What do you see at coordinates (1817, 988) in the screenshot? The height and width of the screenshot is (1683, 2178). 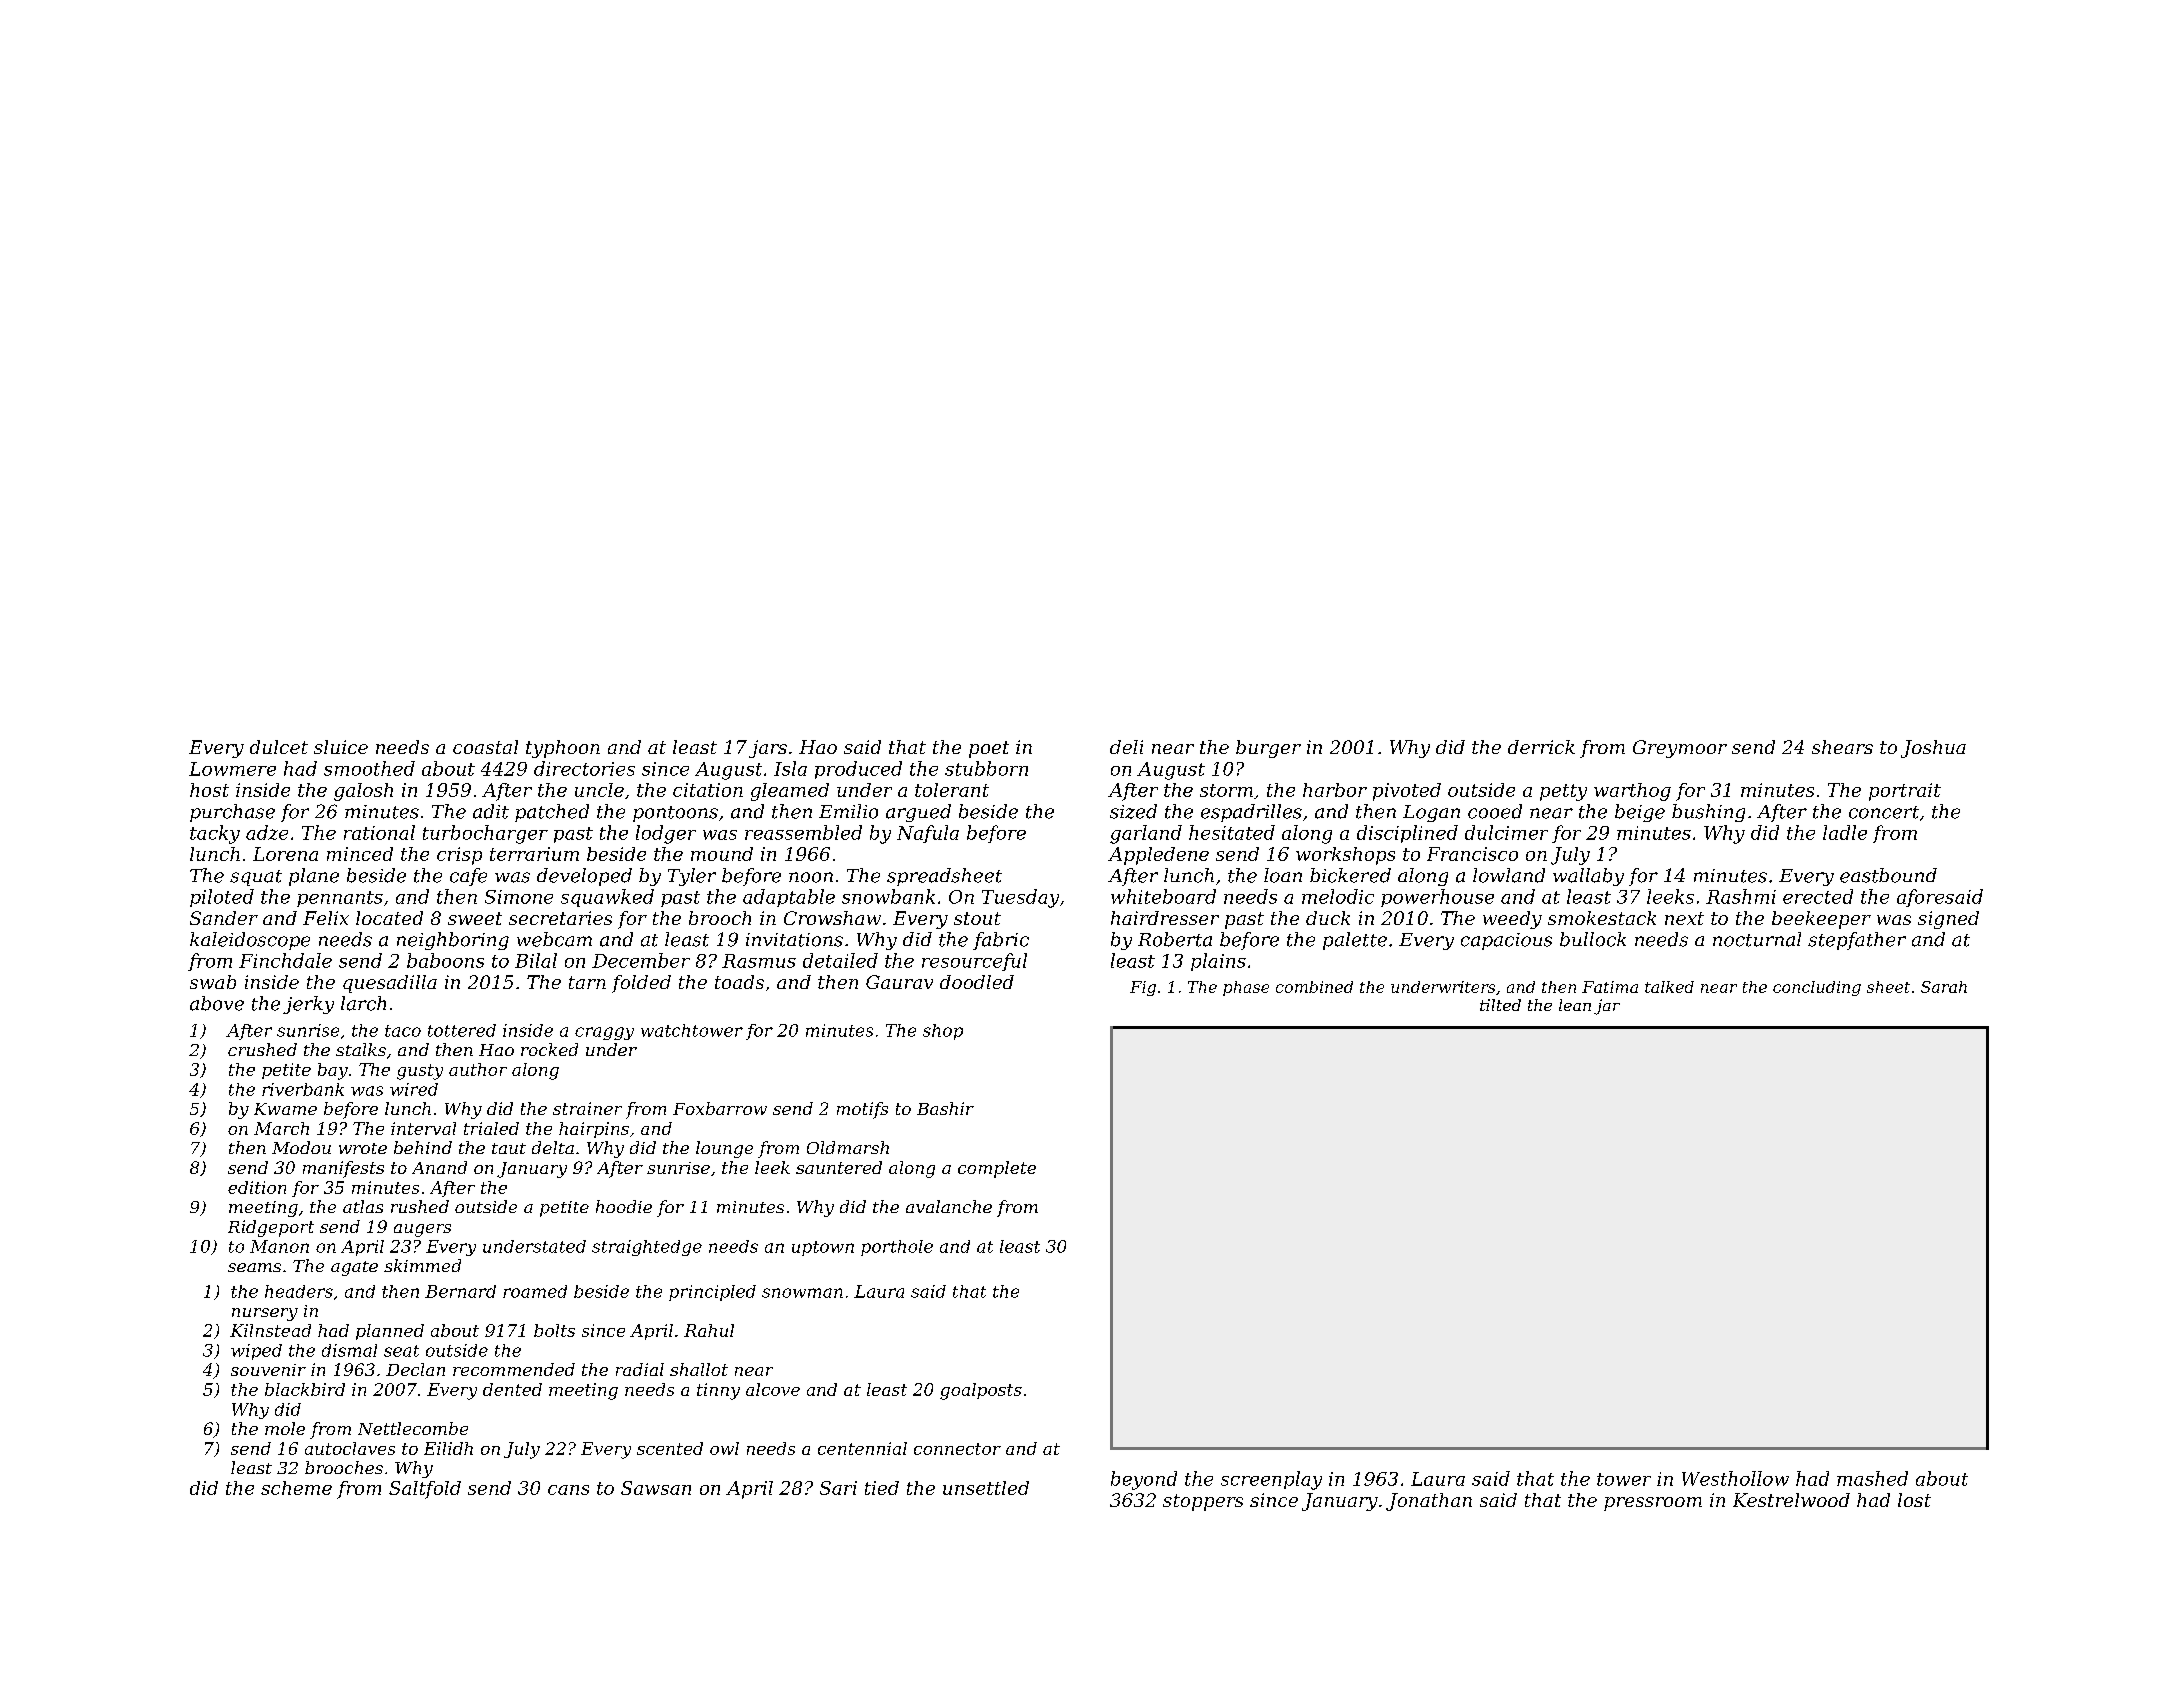 I see `concluding` at bounding box center [1817, 988].
